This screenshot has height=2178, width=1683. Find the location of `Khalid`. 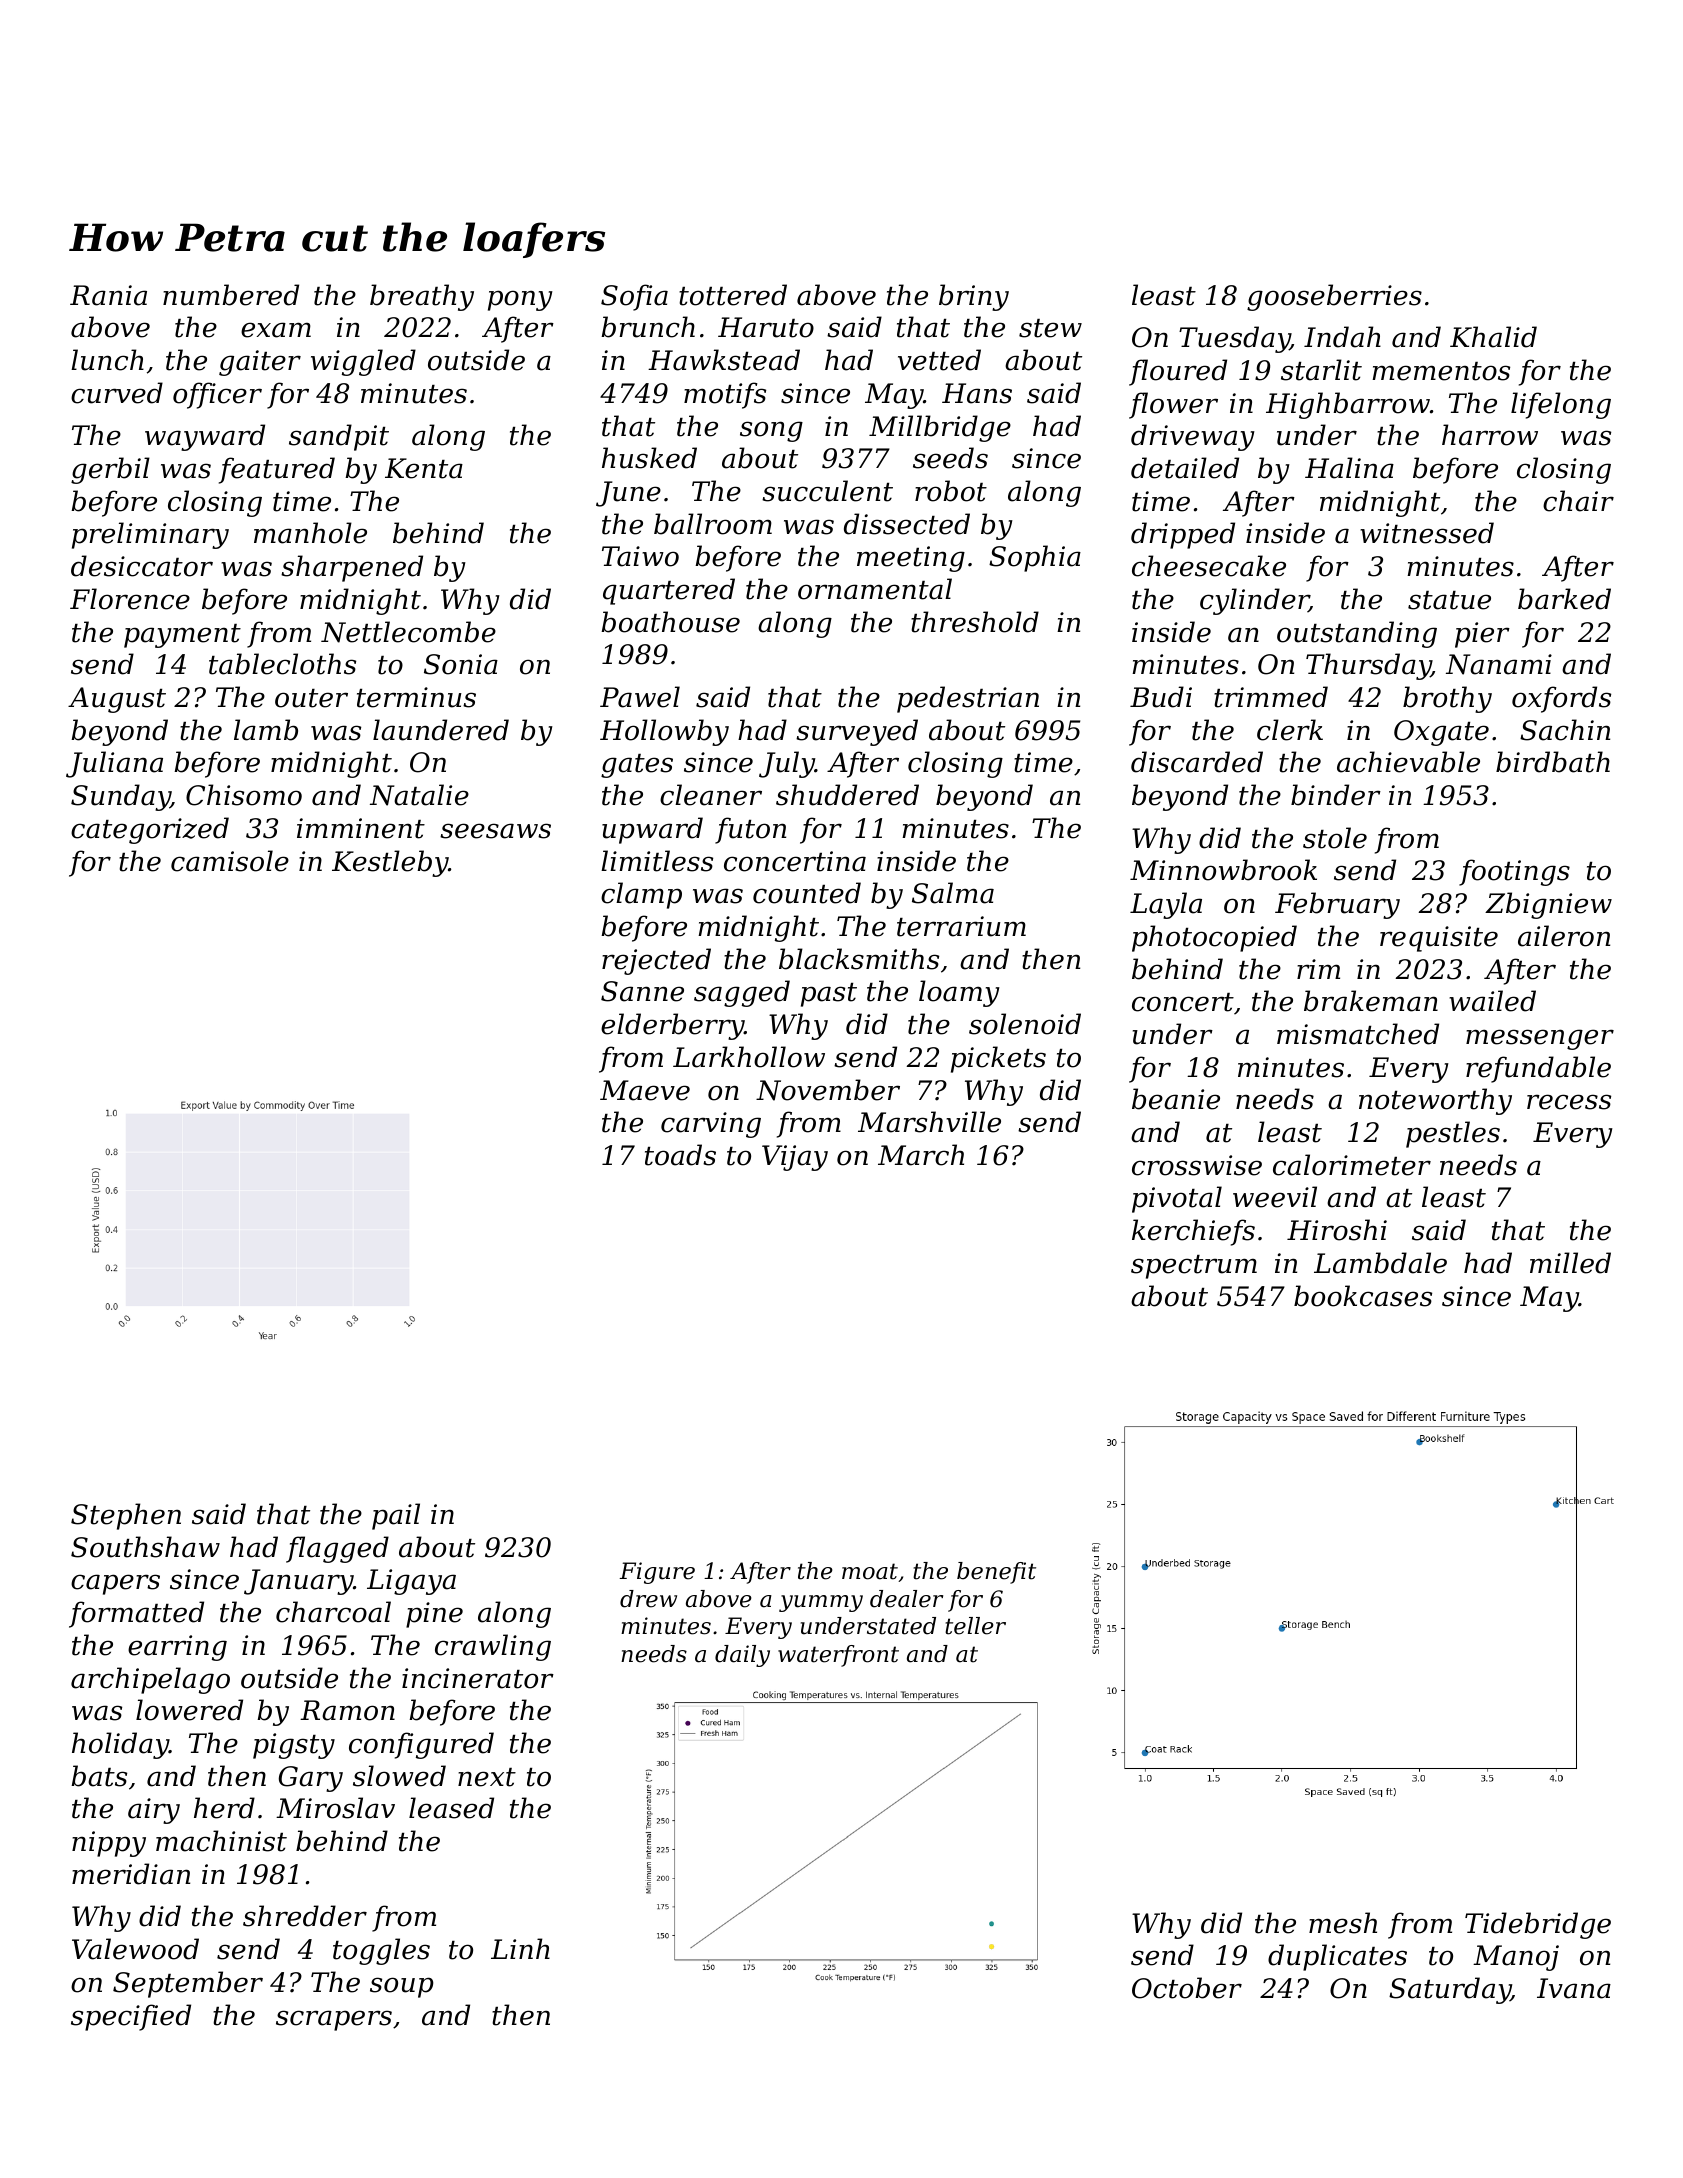

Khalid is located at coordinates (1493, 337).
